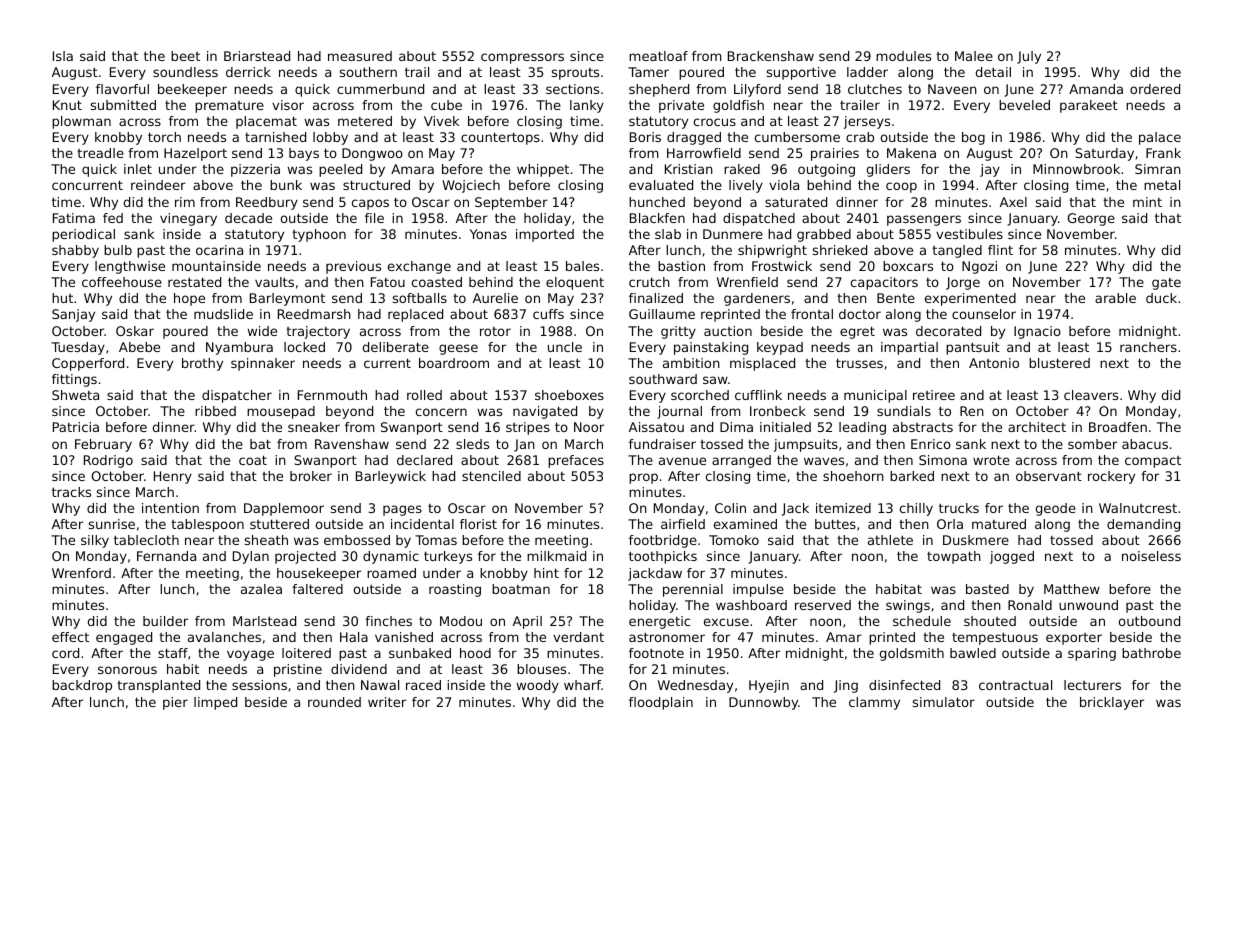 Image resolution: width=1233 pixels, height=952 pixels. What do you see at coordinates (314, 427) in the screenshot?
I see `sneaker` at bounding box center [314, 427].
